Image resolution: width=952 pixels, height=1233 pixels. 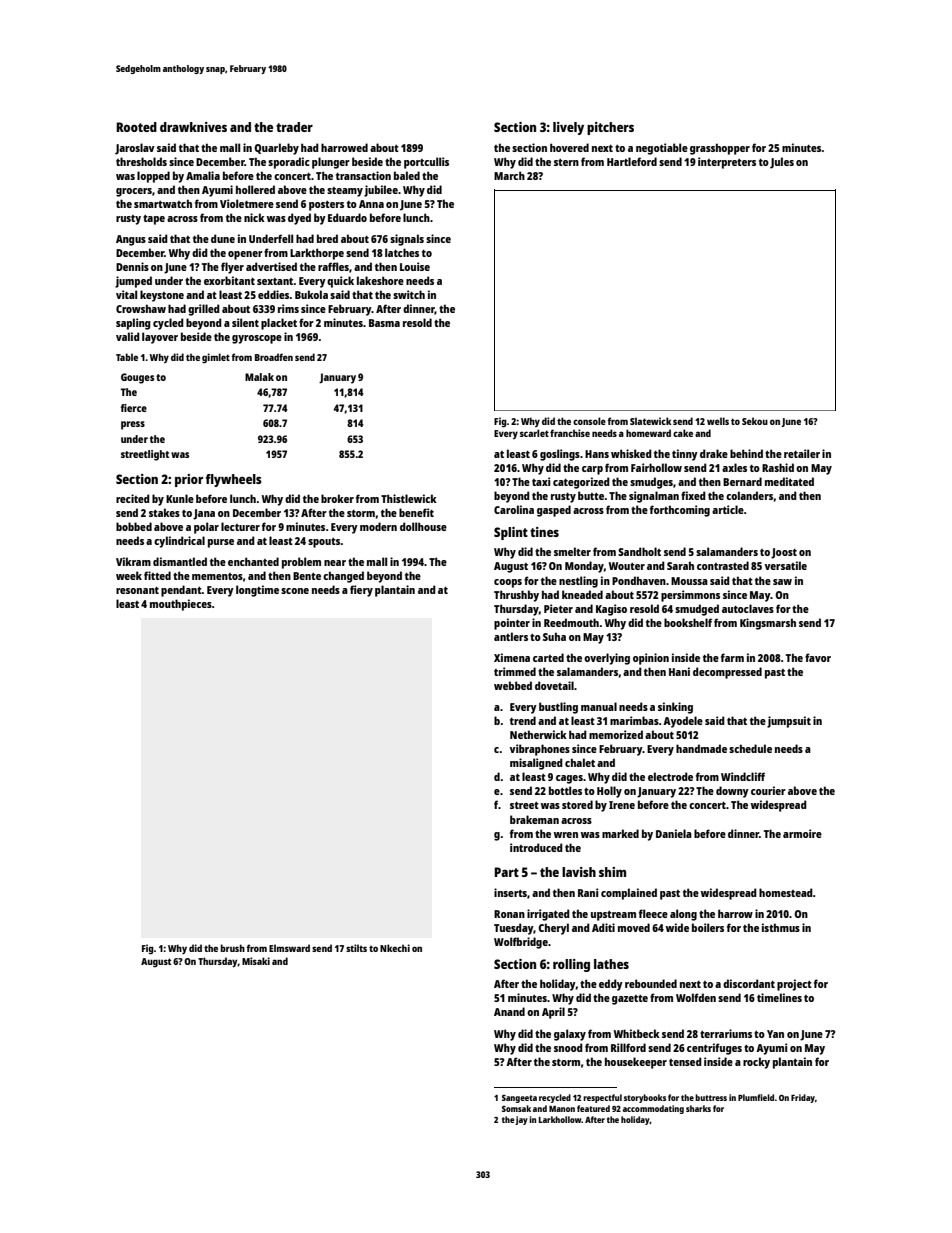 I want to click on Misaki, so click(x=256, y=961).
